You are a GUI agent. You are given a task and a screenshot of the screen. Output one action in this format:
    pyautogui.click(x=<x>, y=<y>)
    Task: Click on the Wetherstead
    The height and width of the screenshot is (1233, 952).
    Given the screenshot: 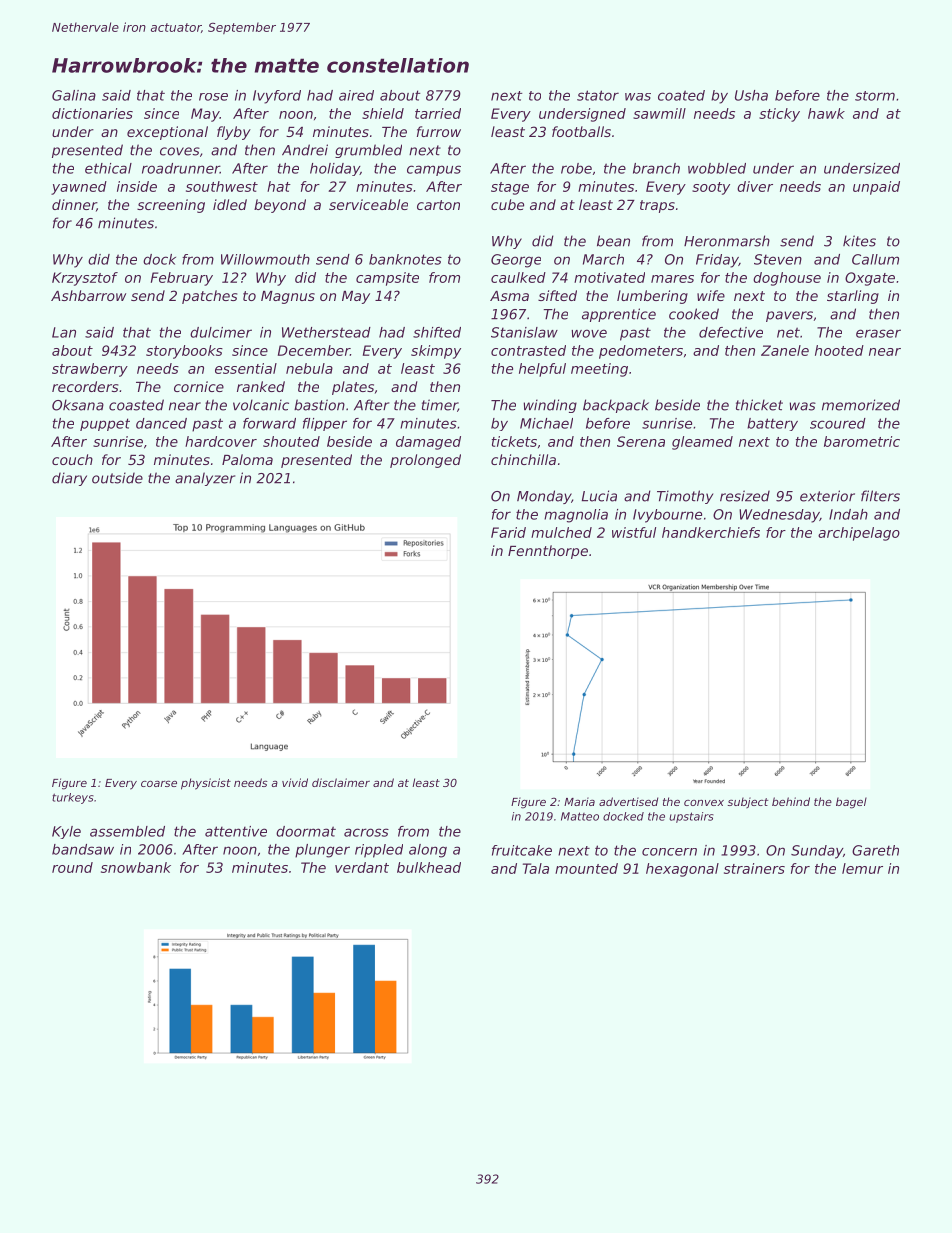 What is the action you would take?
    pyautogui.click(x=326, y=332)
